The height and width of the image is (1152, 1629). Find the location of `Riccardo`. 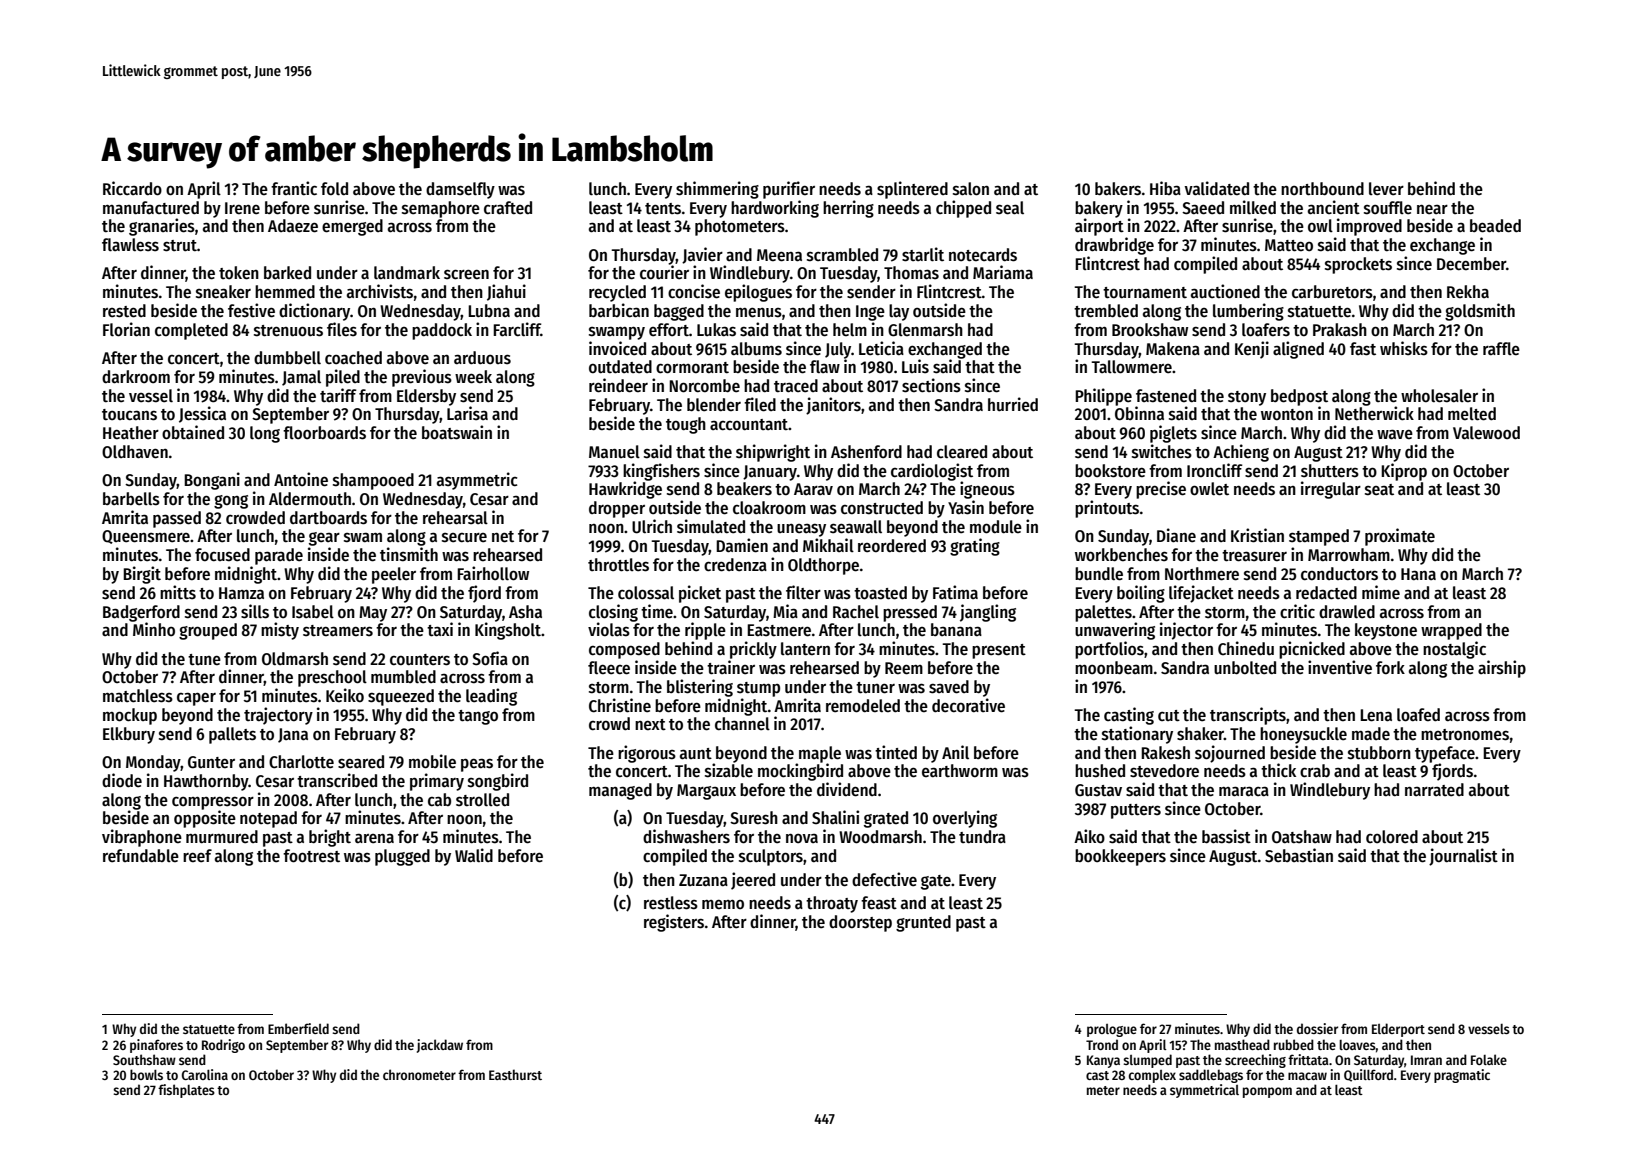

Riccardo is located at coordinates (132, 188).
